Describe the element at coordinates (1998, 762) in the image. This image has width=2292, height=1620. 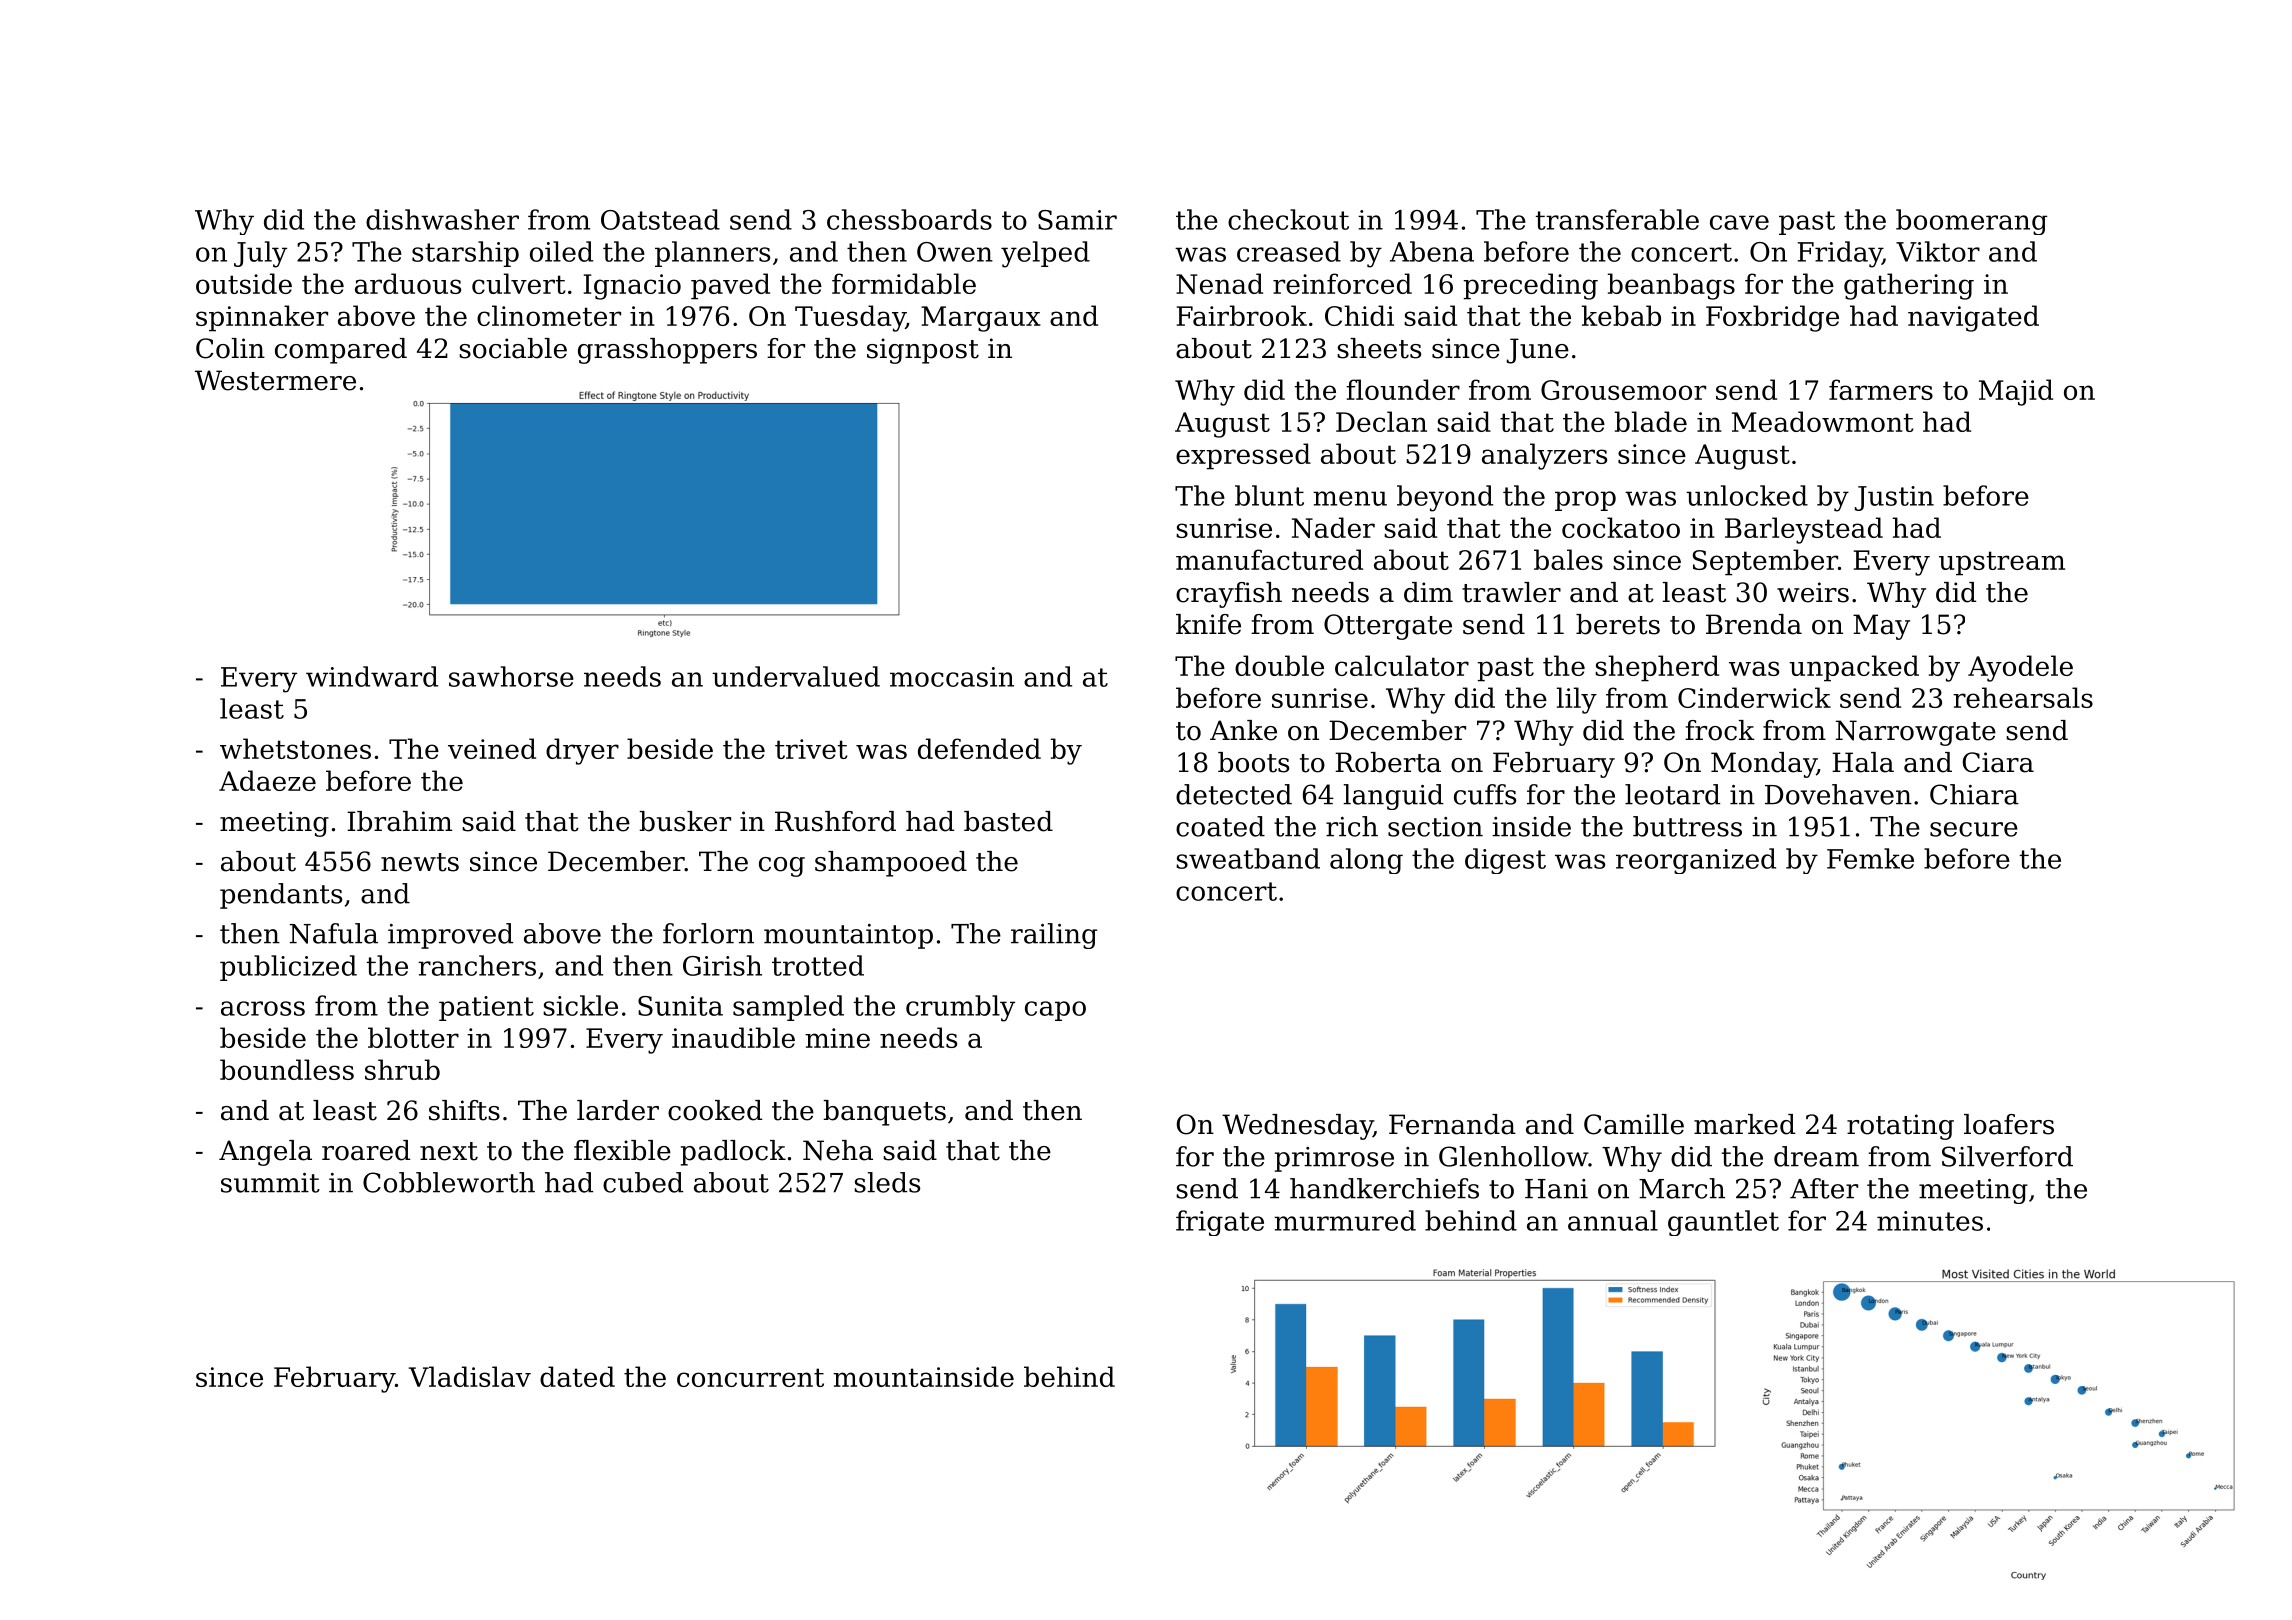
I see `Ciara` at that location.
